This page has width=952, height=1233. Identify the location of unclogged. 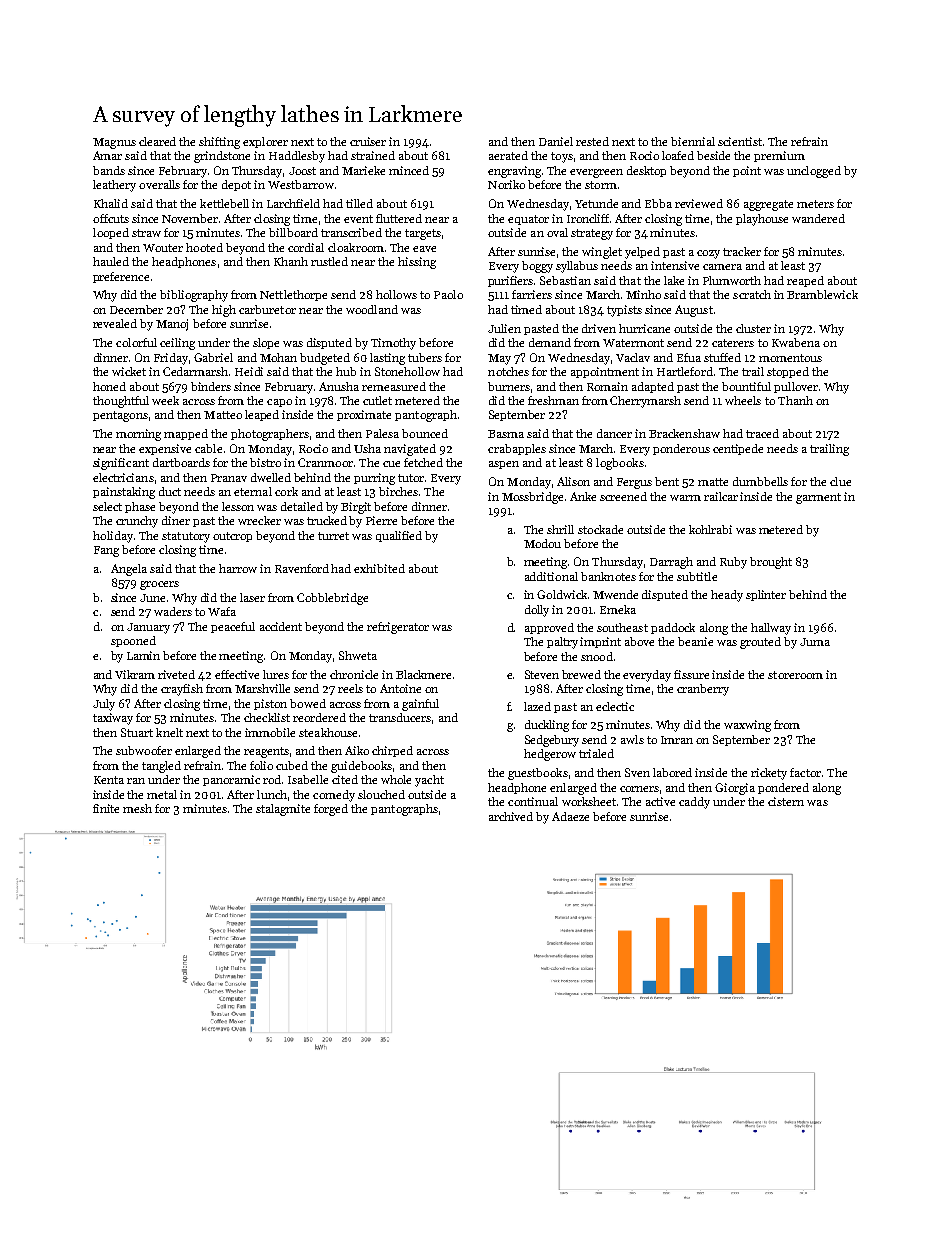
(814, 172).
